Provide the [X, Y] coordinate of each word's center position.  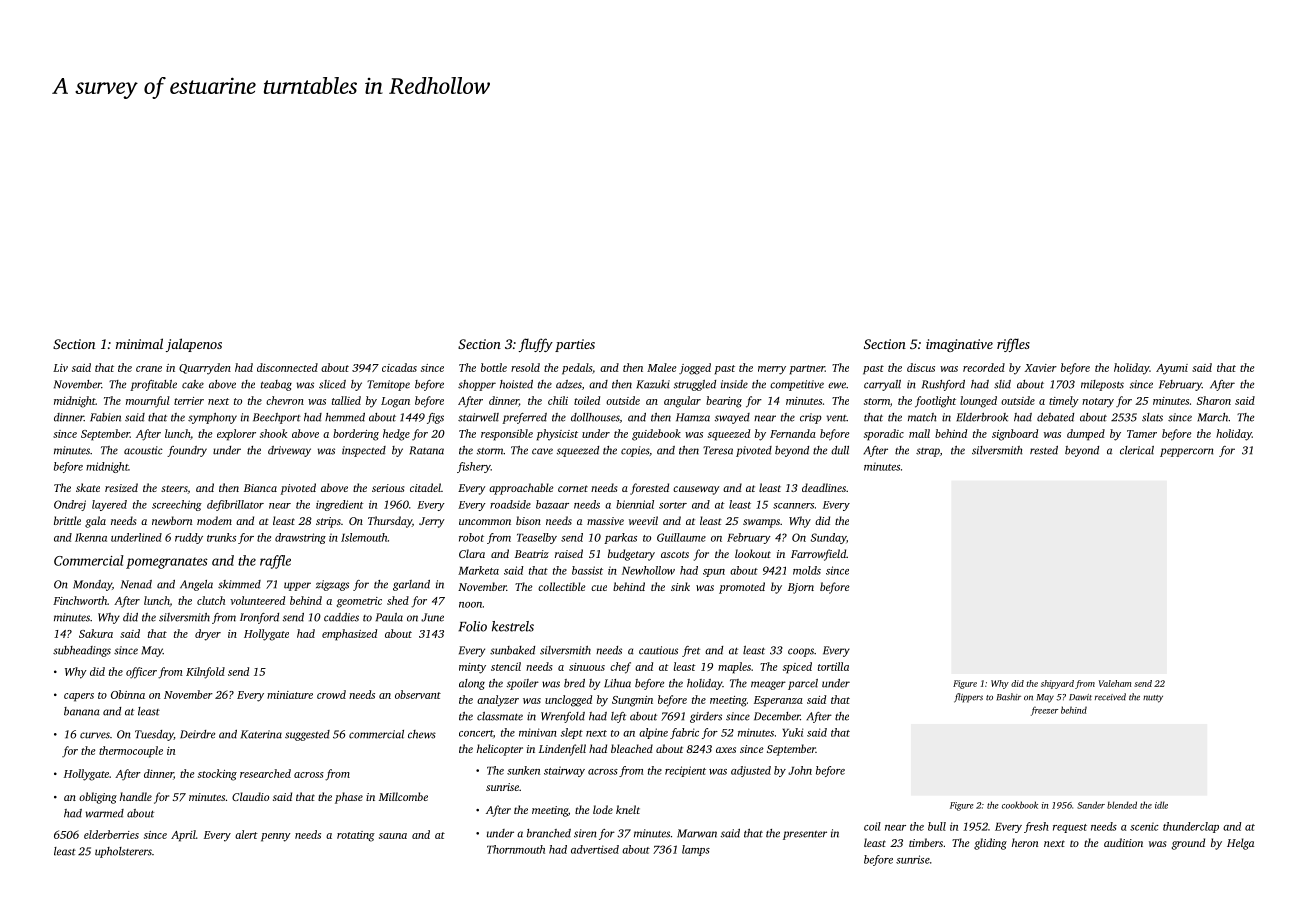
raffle [275, 562]
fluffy [536, 345]
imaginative [959, 345]
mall [919, 433]
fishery [474, 467]
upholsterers [123, 852]
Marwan [697, 833]
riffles [1013, 345]
